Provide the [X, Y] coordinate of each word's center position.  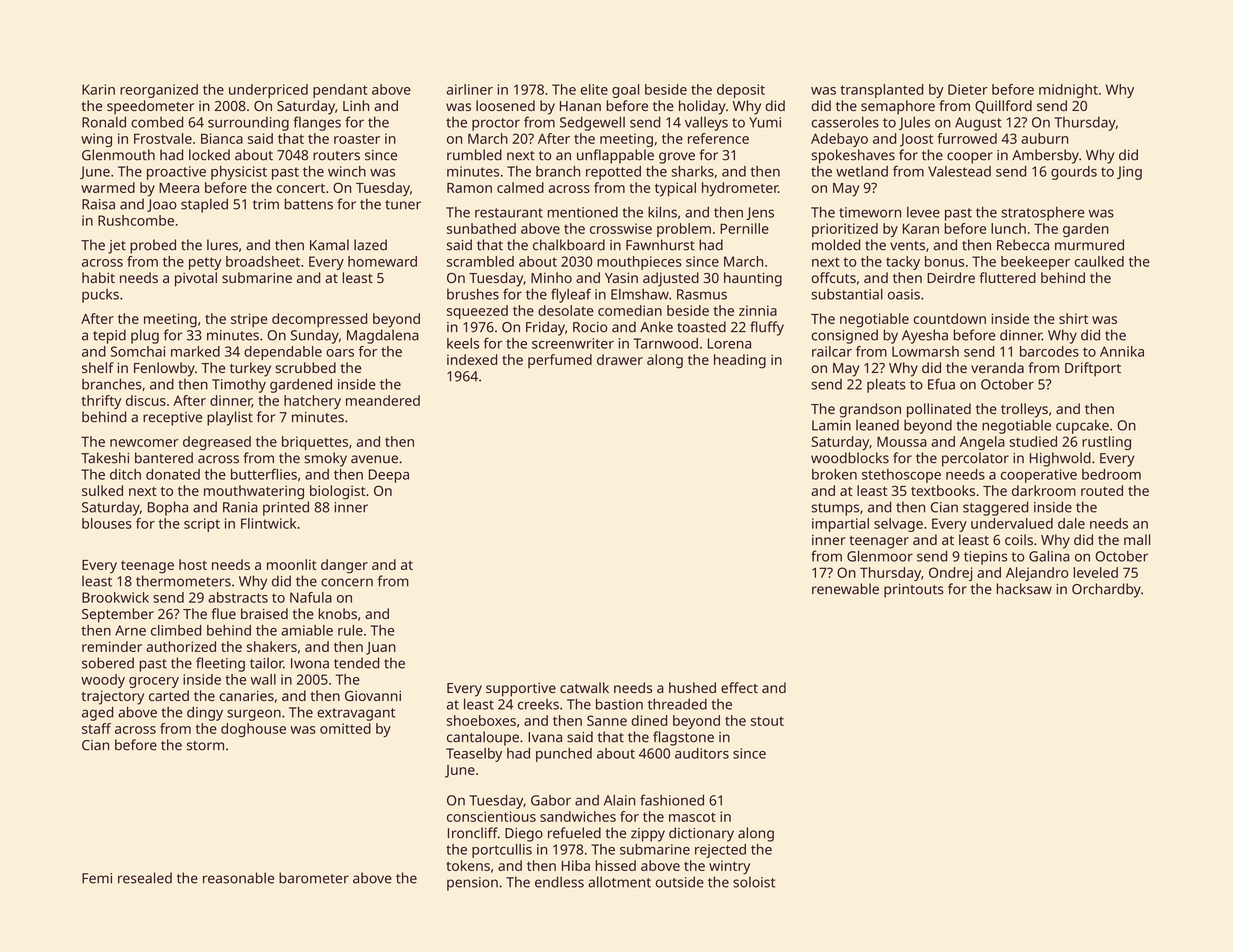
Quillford [1003, 107]
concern [347, 582]
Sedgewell [592, 123]
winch [347, 171]
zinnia [758, 310]
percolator [975, 459]
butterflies [264, 474]
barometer [314, 878]
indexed [472, 359]
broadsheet [263, 261]
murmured [1089, 245]
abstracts [238, 597]
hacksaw [1024, 589]
